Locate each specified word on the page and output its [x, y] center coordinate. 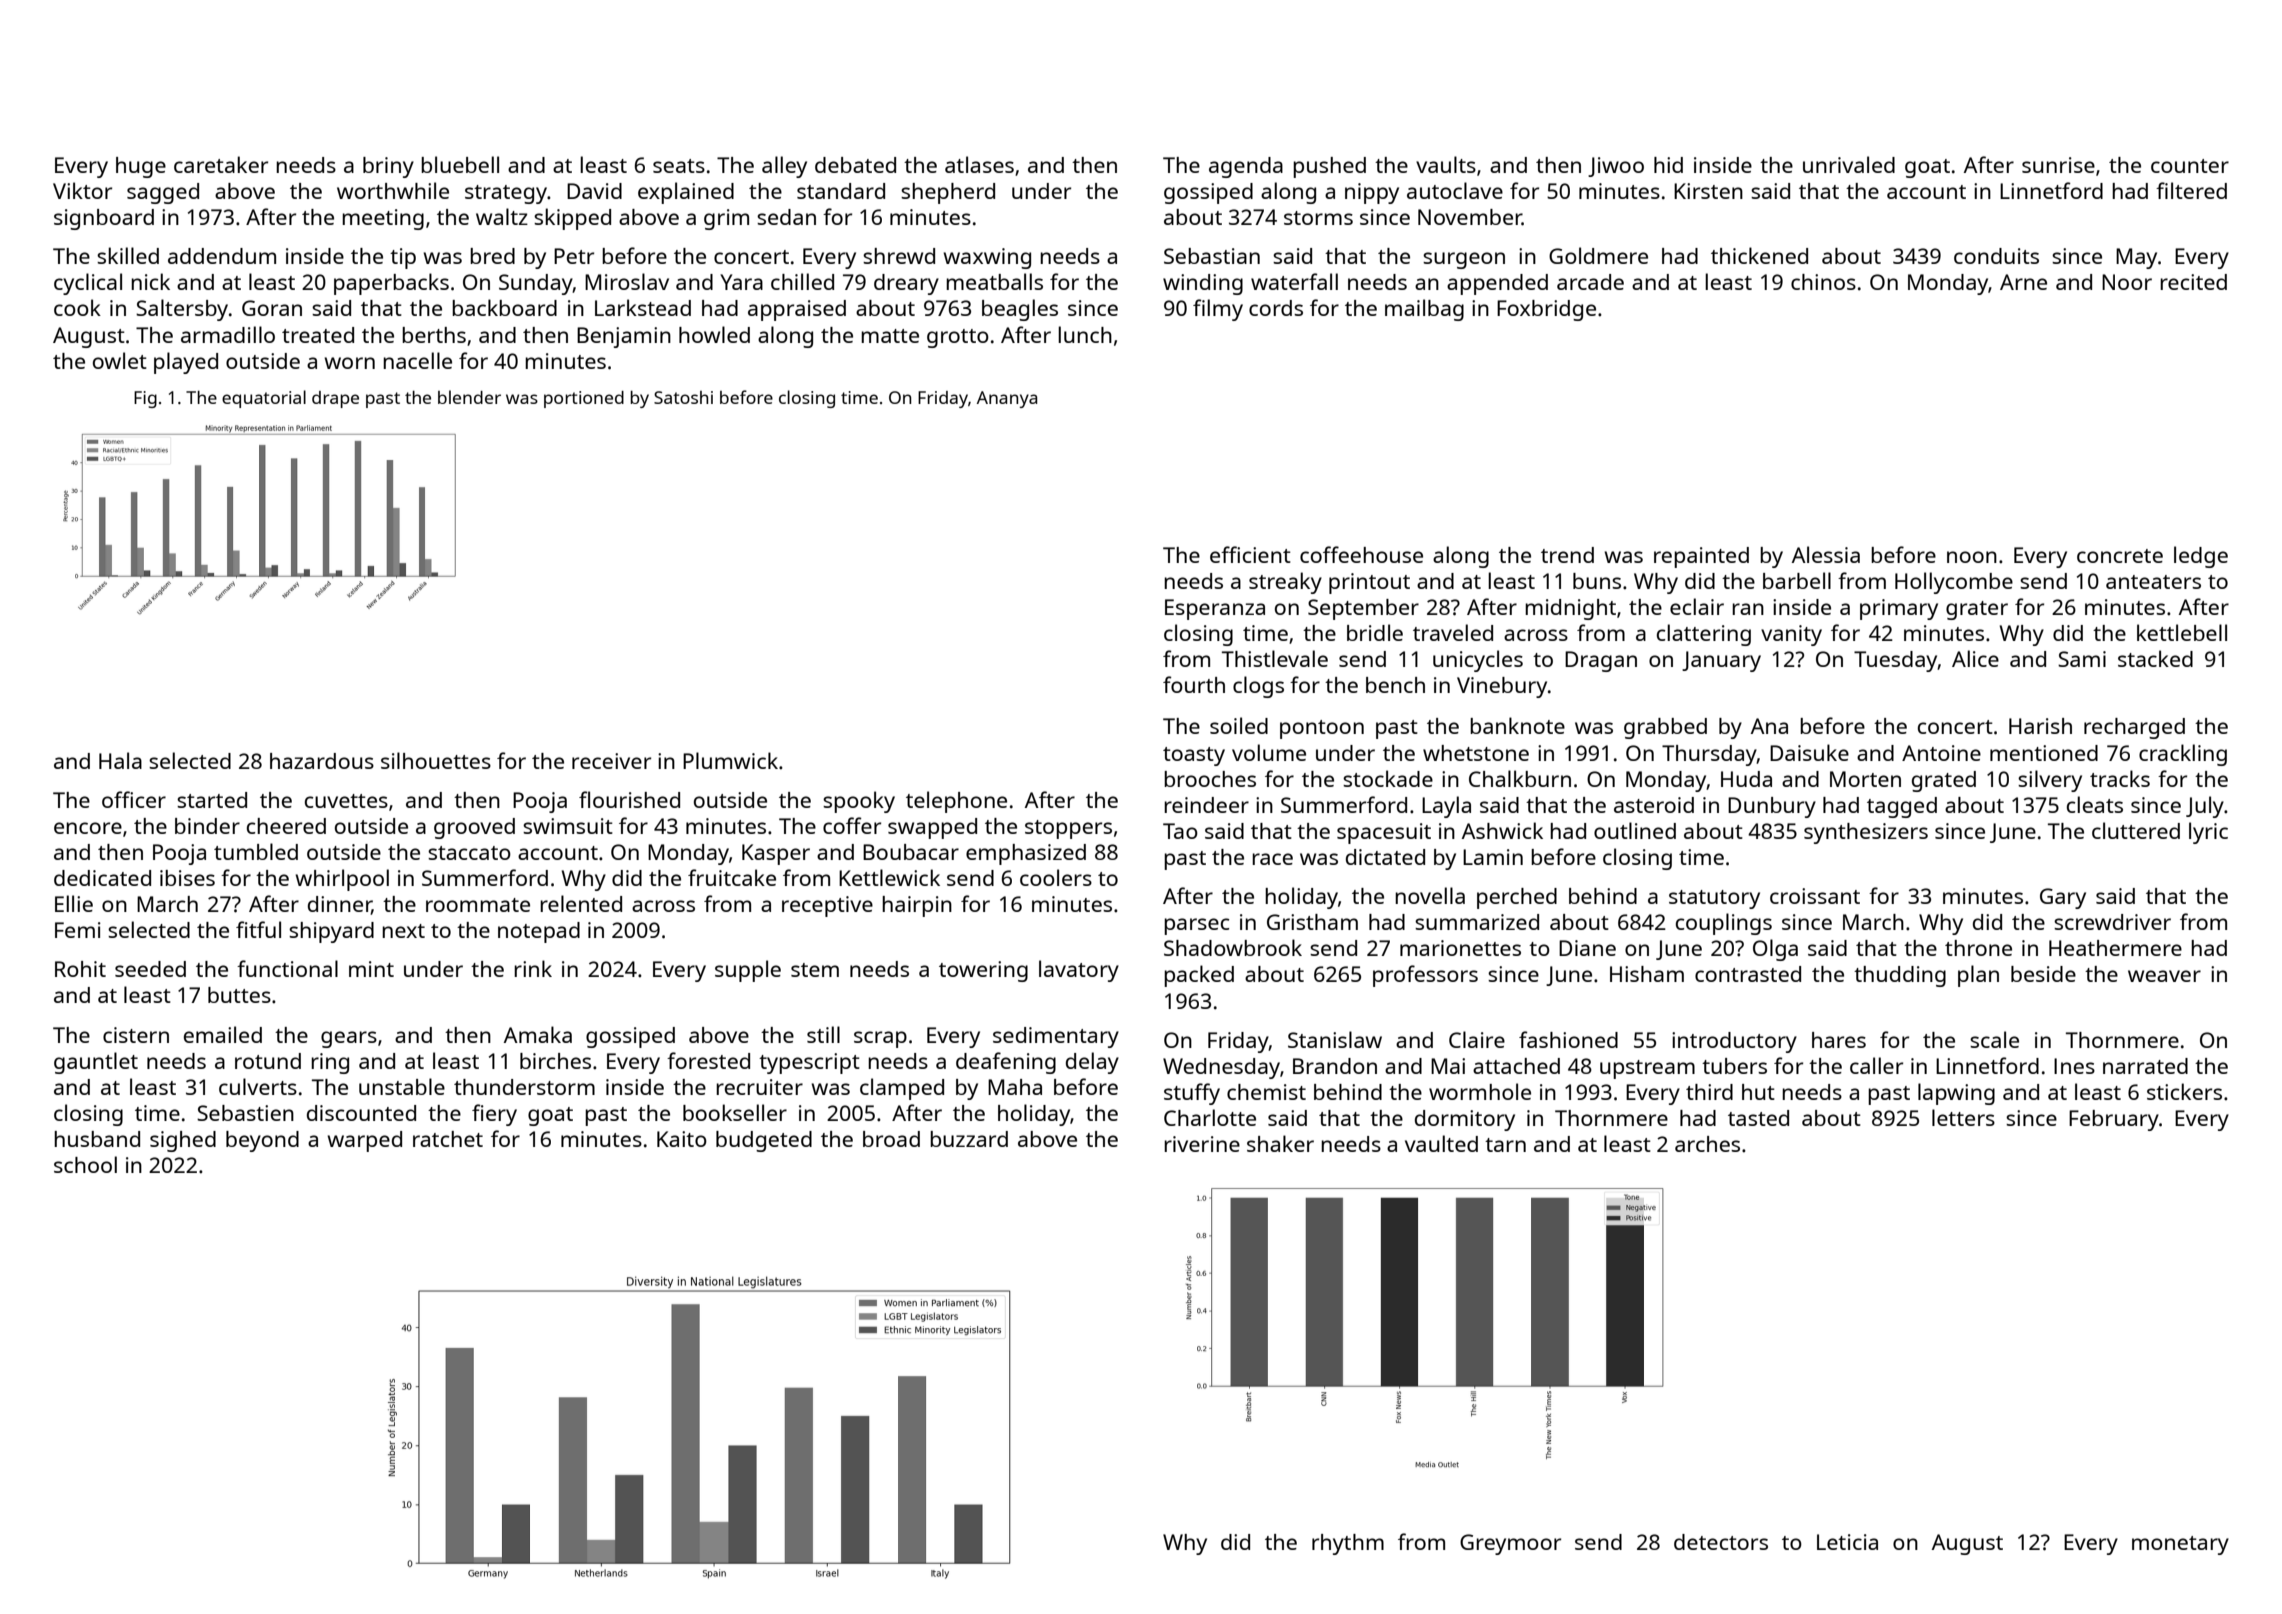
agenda [1246, 167]
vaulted [1441, 1143]
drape [335, 399]
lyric [2208, 833]
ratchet [448, 1139]
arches [1707, 1144]
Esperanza [1215, 609]
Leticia [1847, 1542]
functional [287, 968]
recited [2193, 282]
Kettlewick [889, 877]
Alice [1975, 658]
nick [150, 281]
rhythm [1348, 1544]
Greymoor [1510, 1544]
